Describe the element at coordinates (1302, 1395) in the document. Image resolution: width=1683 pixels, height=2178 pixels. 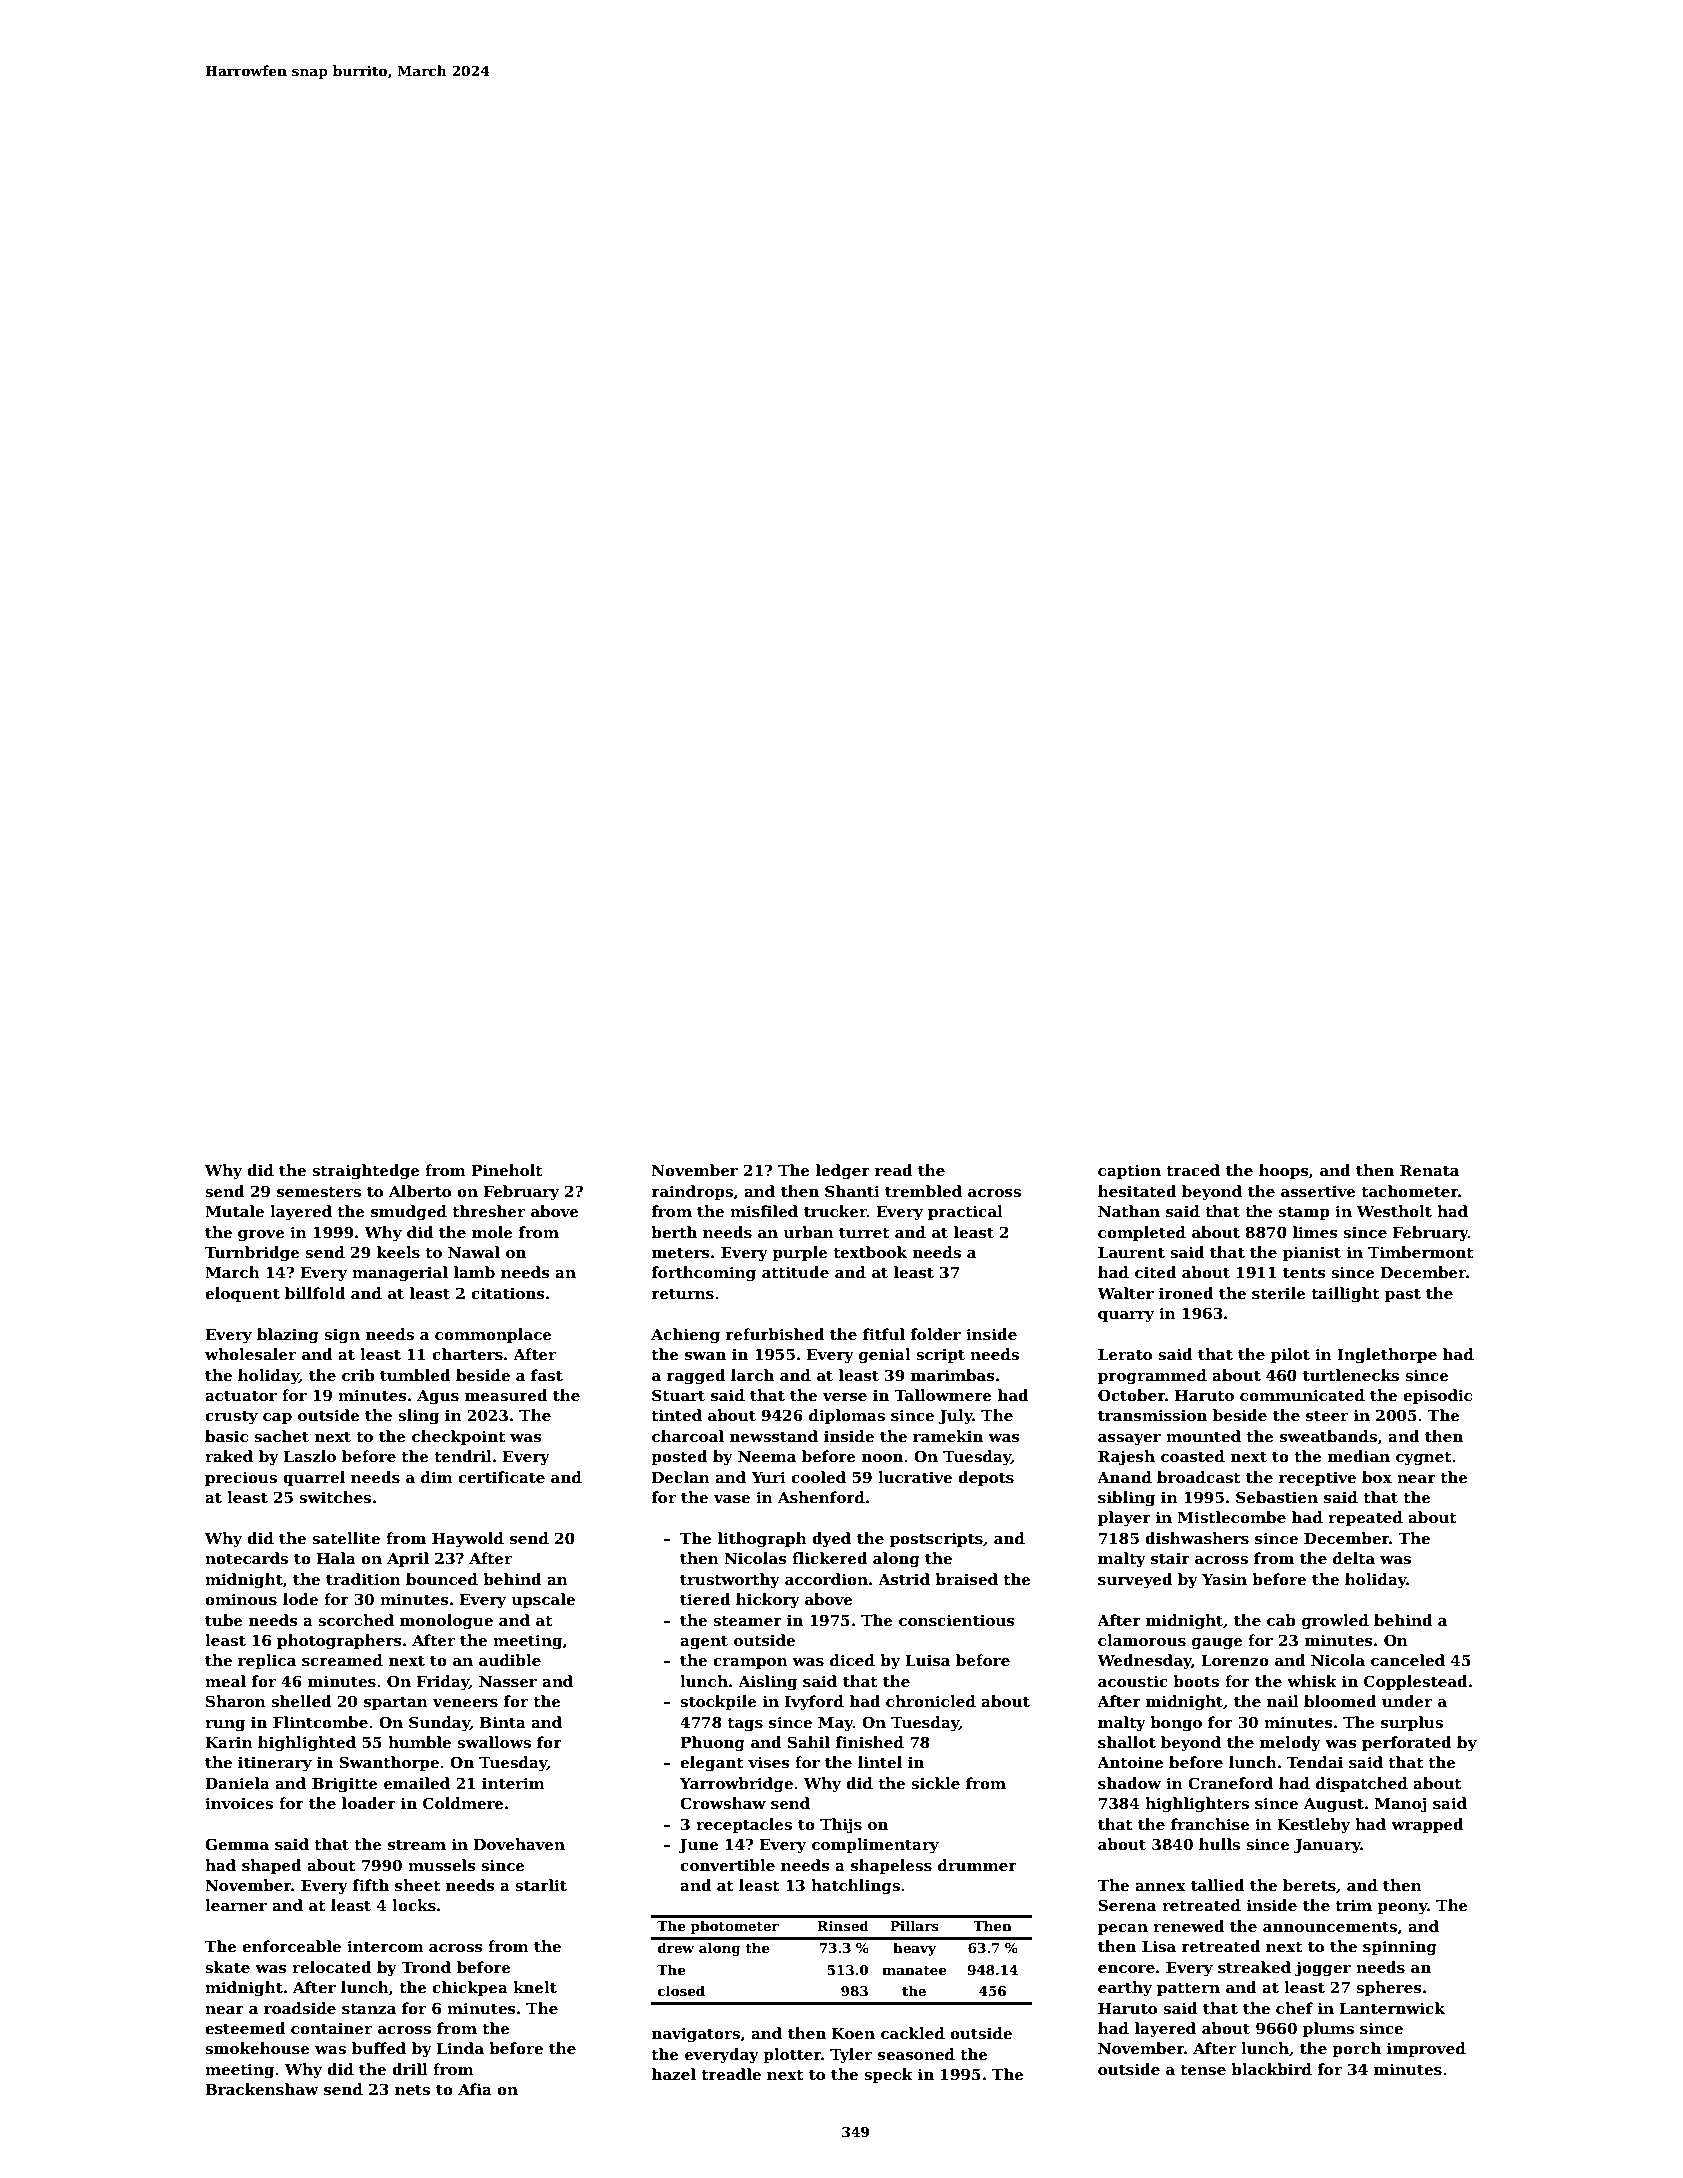
I see `communicated` at that location.
